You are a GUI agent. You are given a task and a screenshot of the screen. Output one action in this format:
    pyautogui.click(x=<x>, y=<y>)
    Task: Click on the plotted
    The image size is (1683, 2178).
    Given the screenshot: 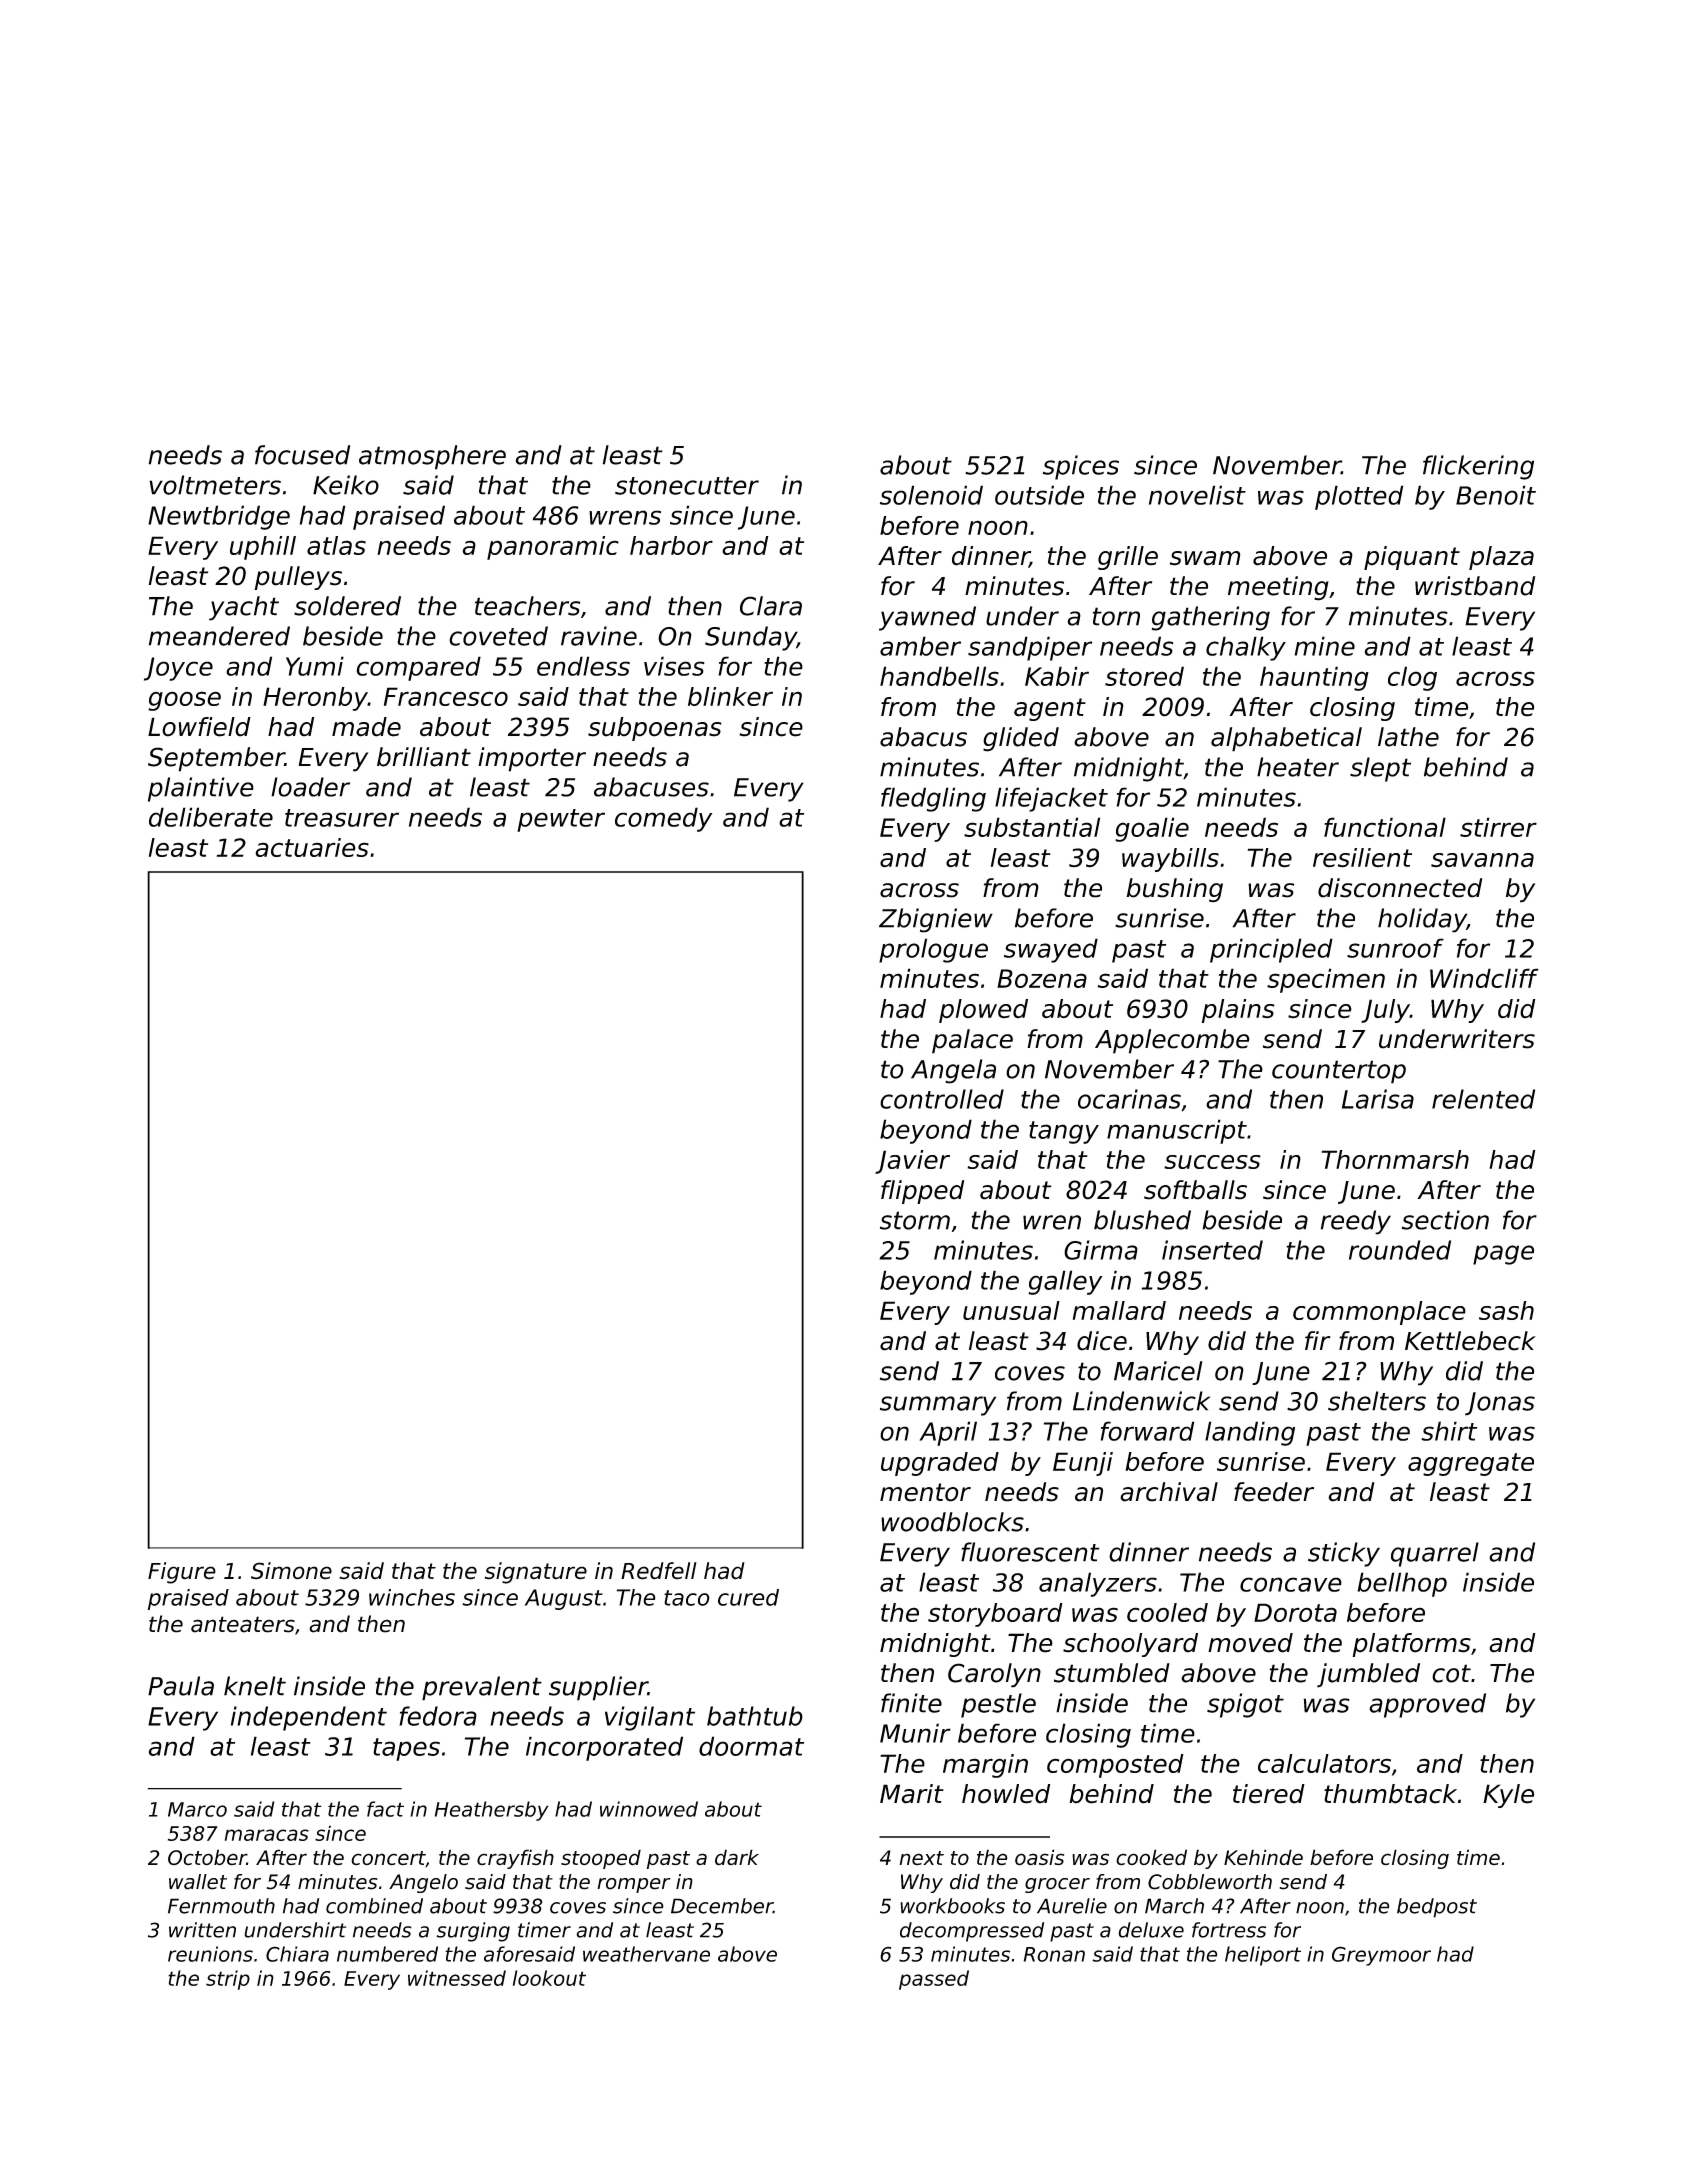 What is the action you would take?
    pyautogui.click(x=1359, y=497)
